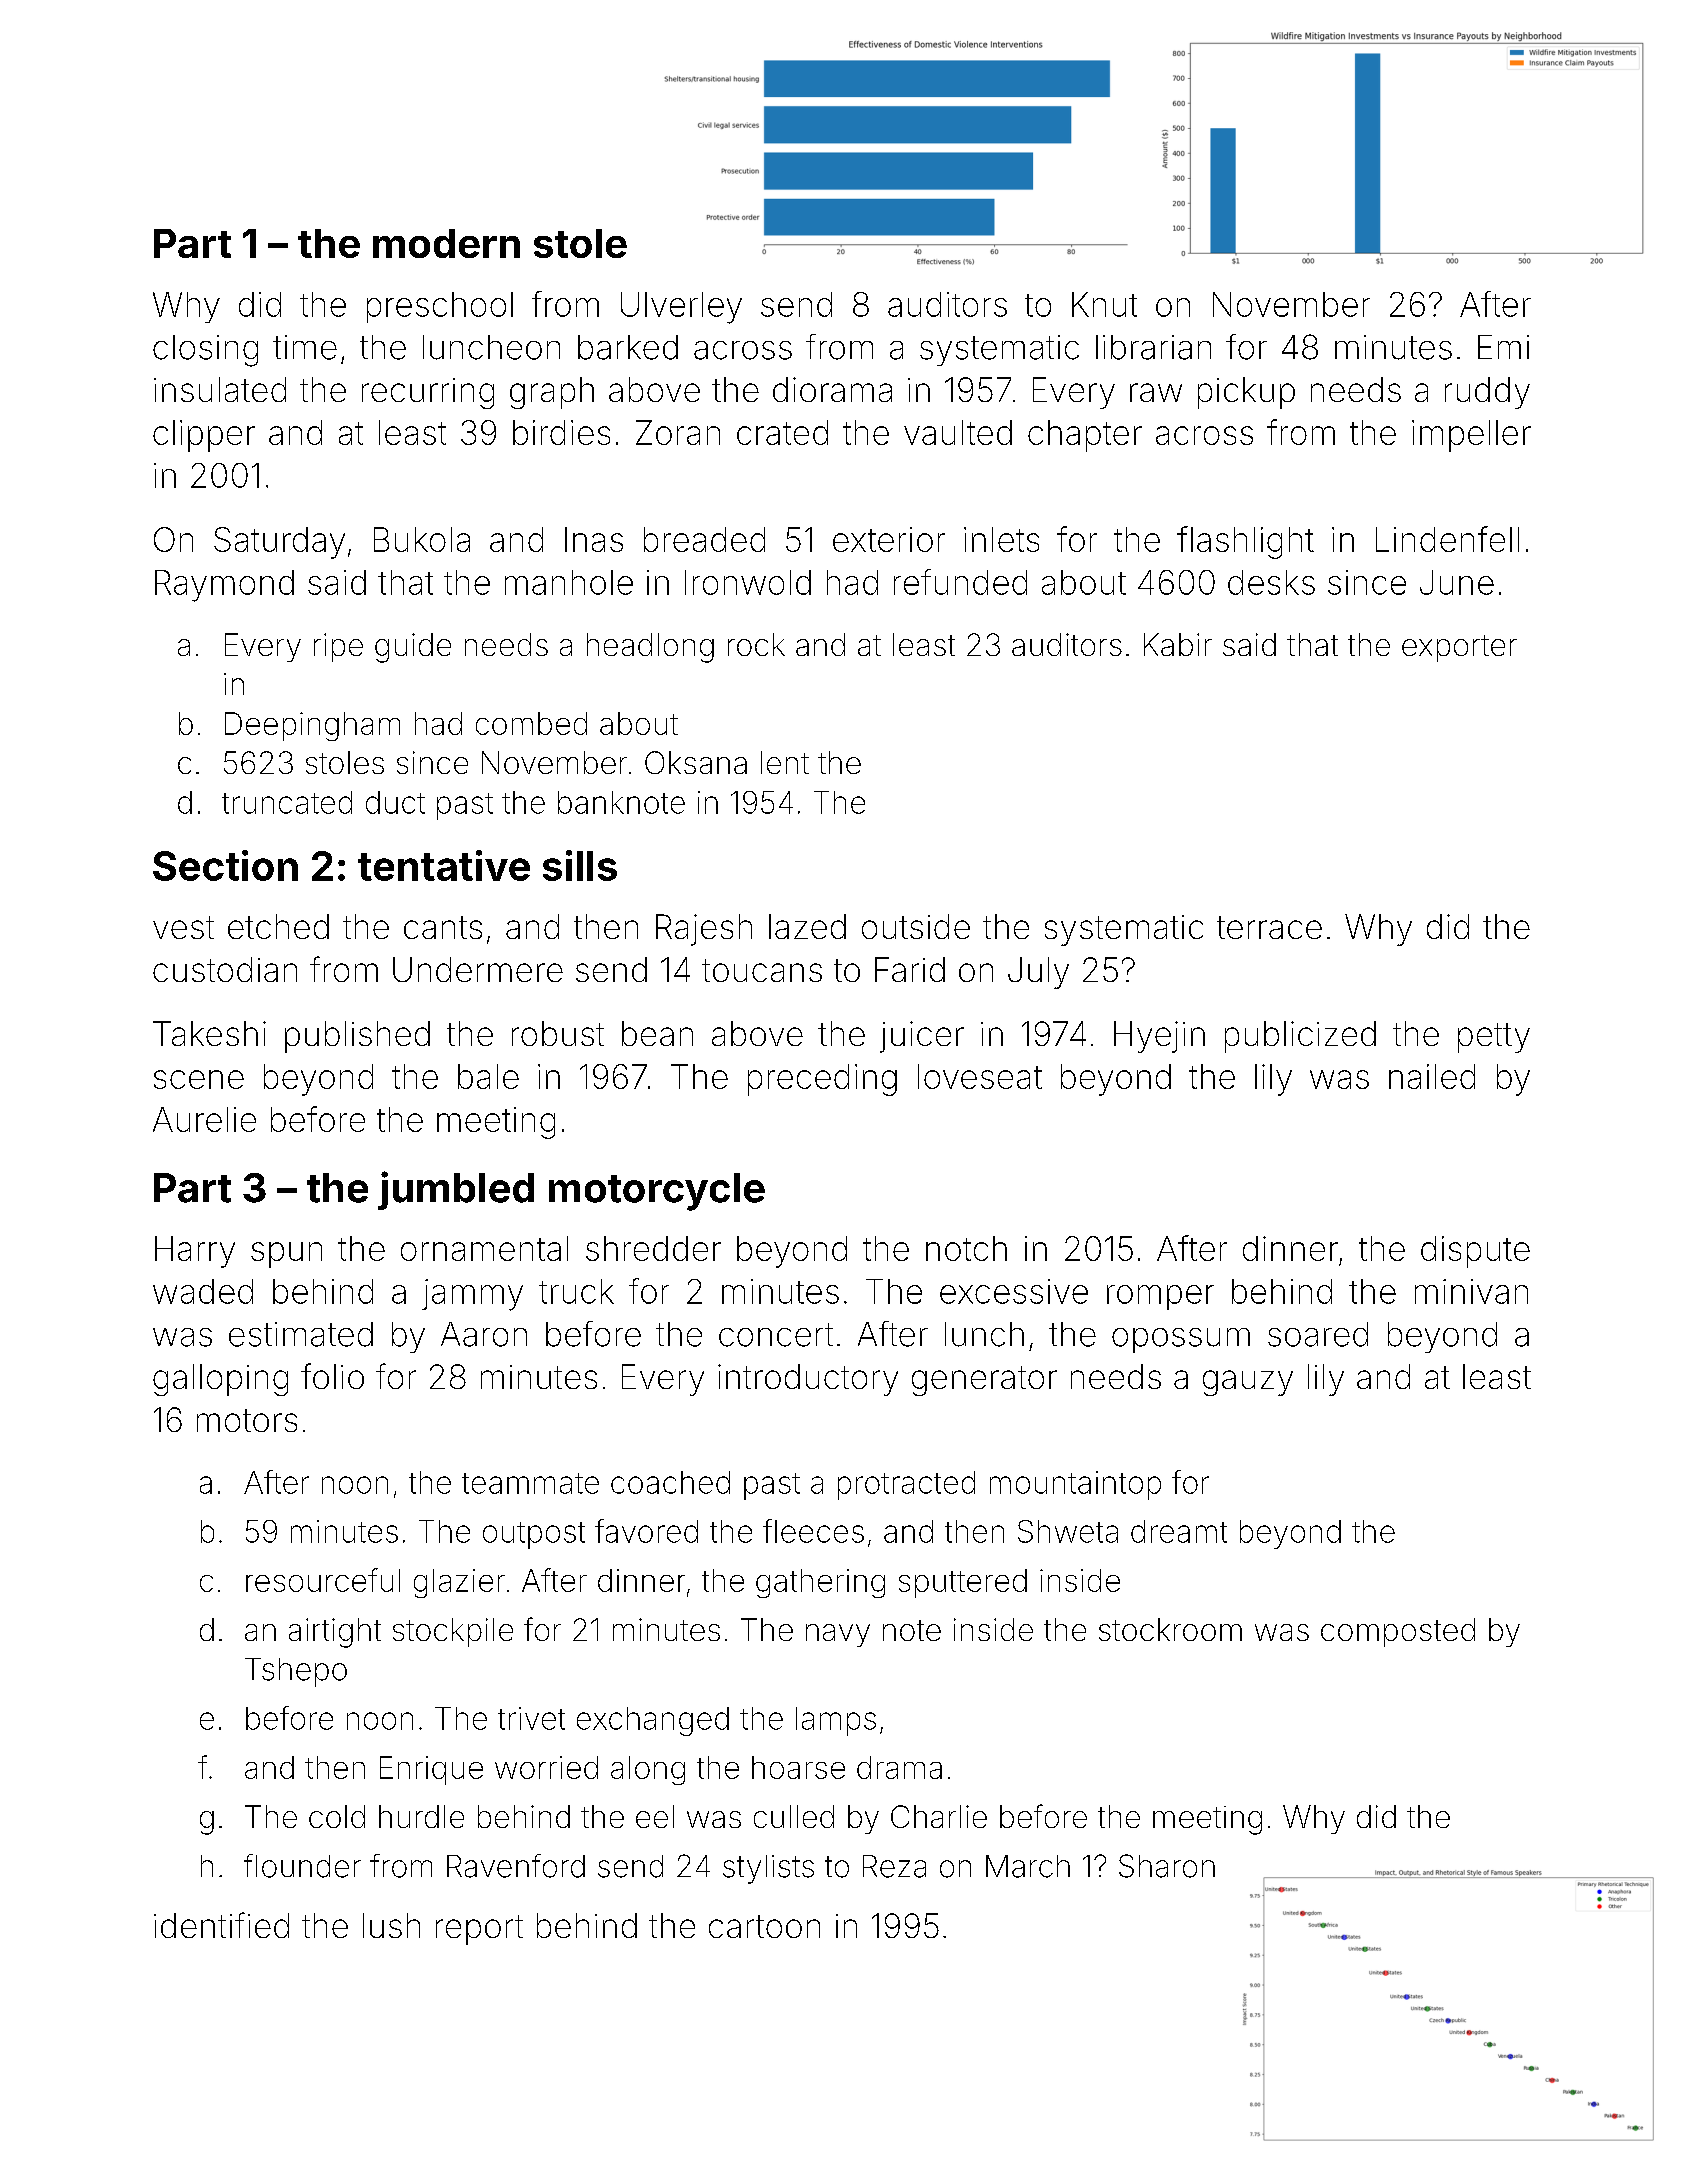 This page has height=2178, width=1683. What do you see at coordinates (296, 1672) in the page?
I see `Tshepo` at bounding box center [296, 1672].
